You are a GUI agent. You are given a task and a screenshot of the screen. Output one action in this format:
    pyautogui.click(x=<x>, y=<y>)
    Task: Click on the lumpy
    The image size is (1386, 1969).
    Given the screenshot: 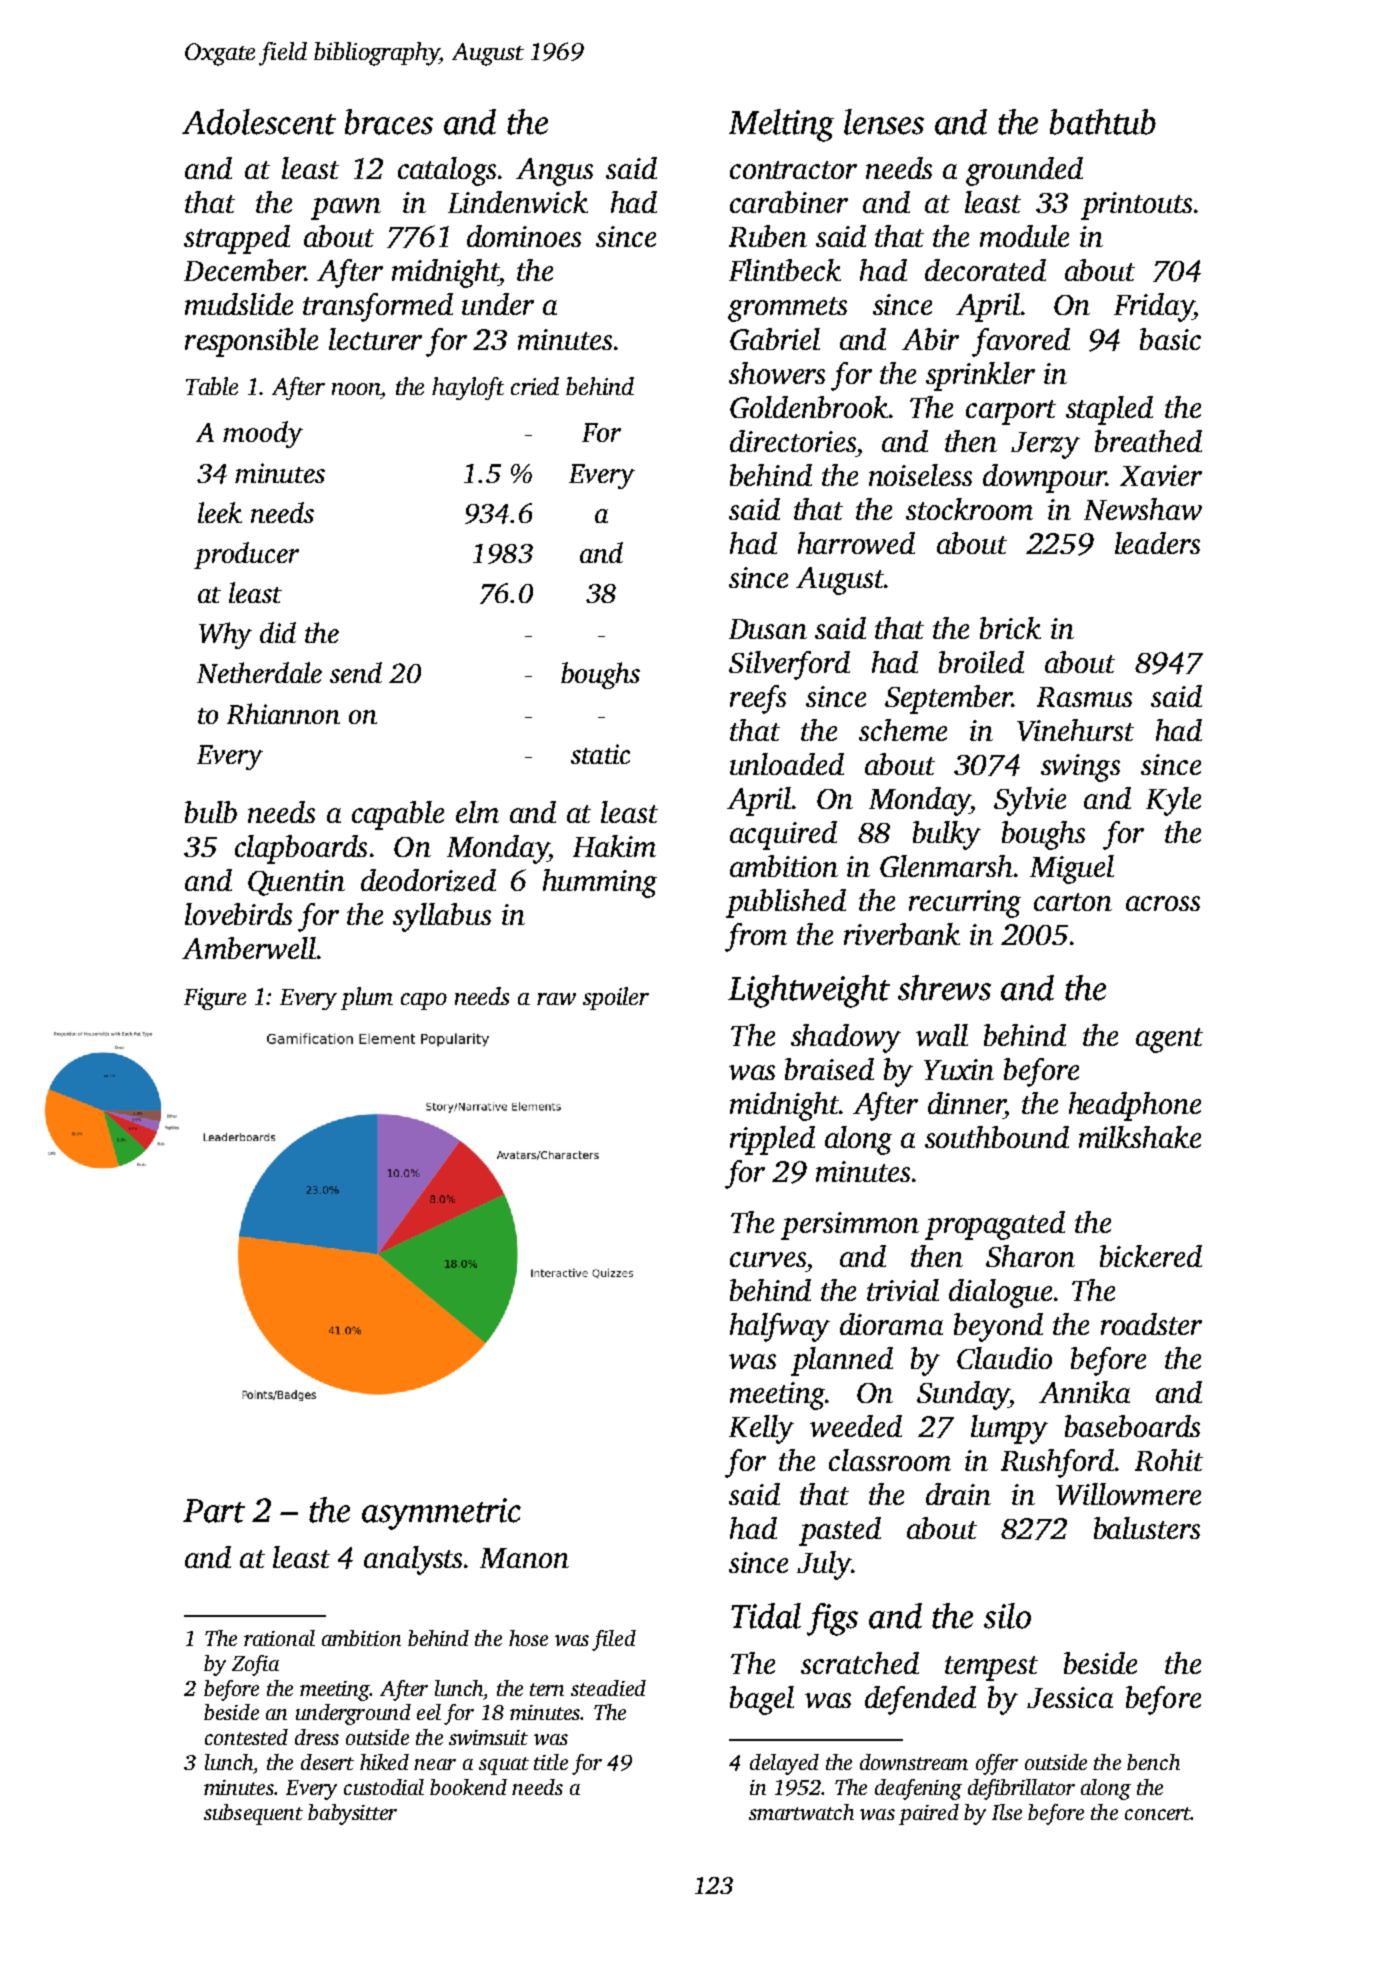 What is the action you would take?
    pyautogui.click(x=1009, y=1429)
